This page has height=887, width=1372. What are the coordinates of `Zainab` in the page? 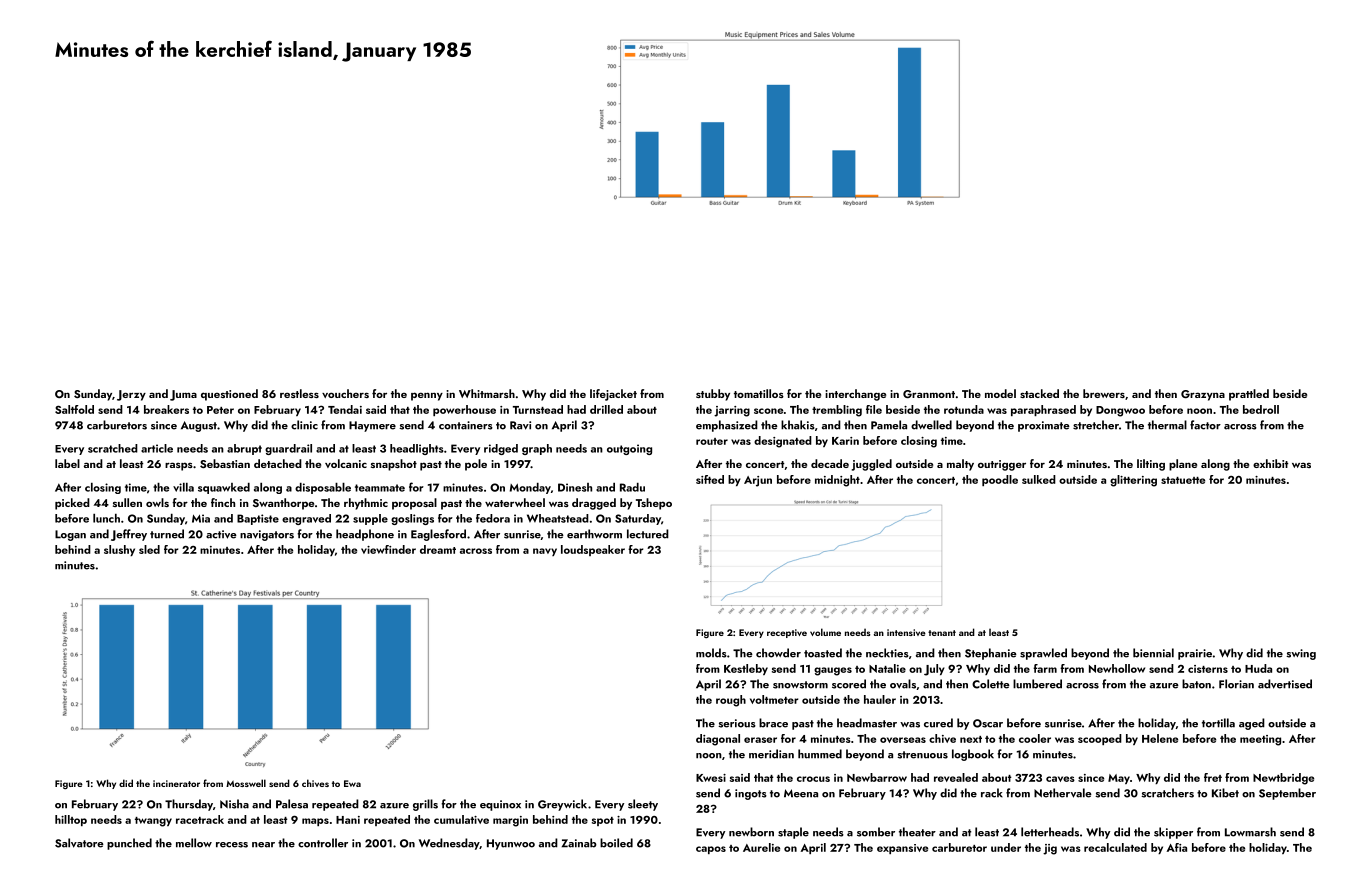 It's located at (579, 843).
